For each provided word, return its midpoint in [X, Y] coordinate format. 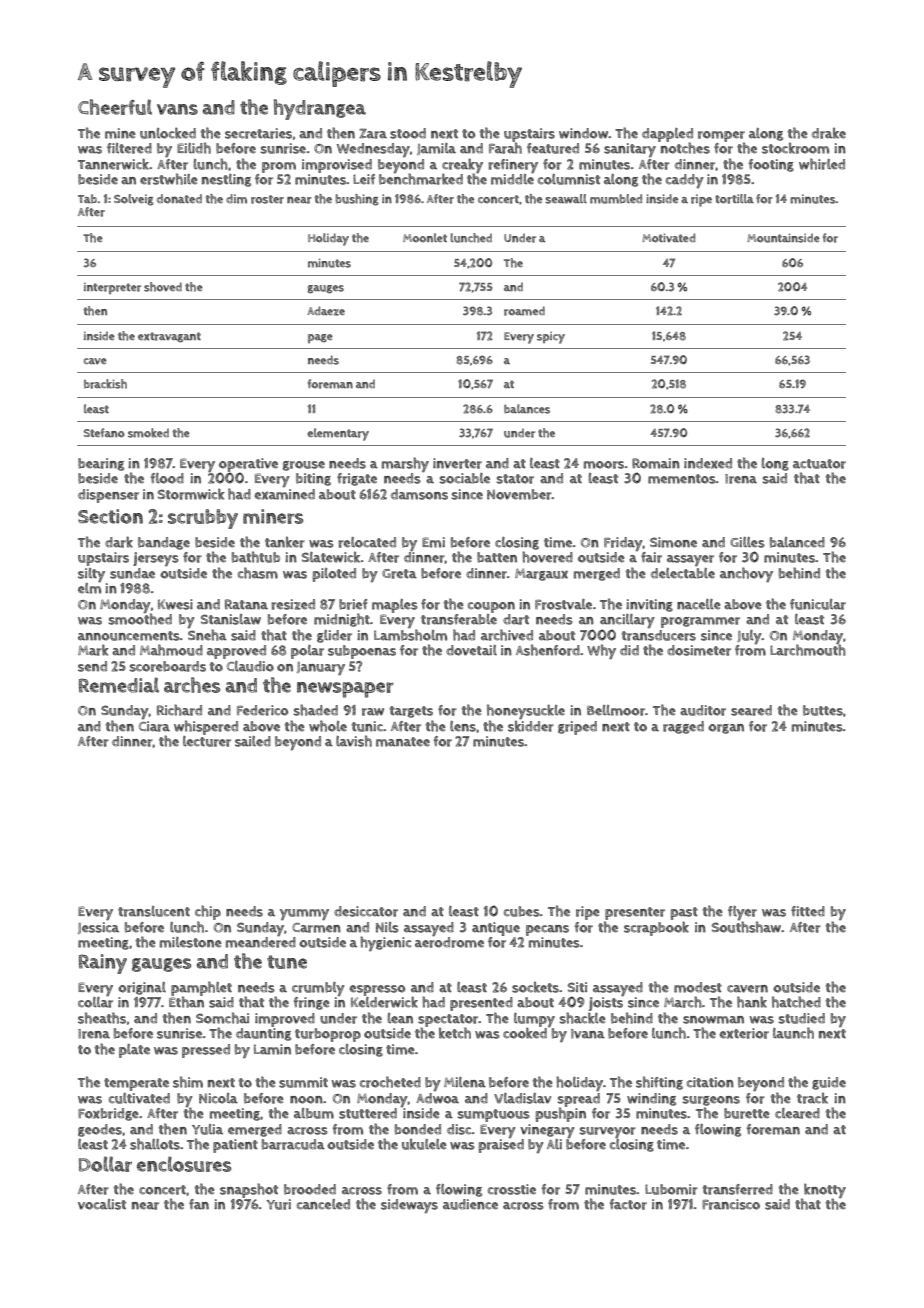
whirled [822, 164]
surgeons [711, 1101]
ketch [455, 1033]
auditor [703, 710]
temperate [136, 1084]
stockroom [795, 148]
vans [177, 109]
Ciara [154, 726]
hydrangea [320, 109]
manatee [403, 742]
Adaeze [326, 311]
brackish [105, 384]
